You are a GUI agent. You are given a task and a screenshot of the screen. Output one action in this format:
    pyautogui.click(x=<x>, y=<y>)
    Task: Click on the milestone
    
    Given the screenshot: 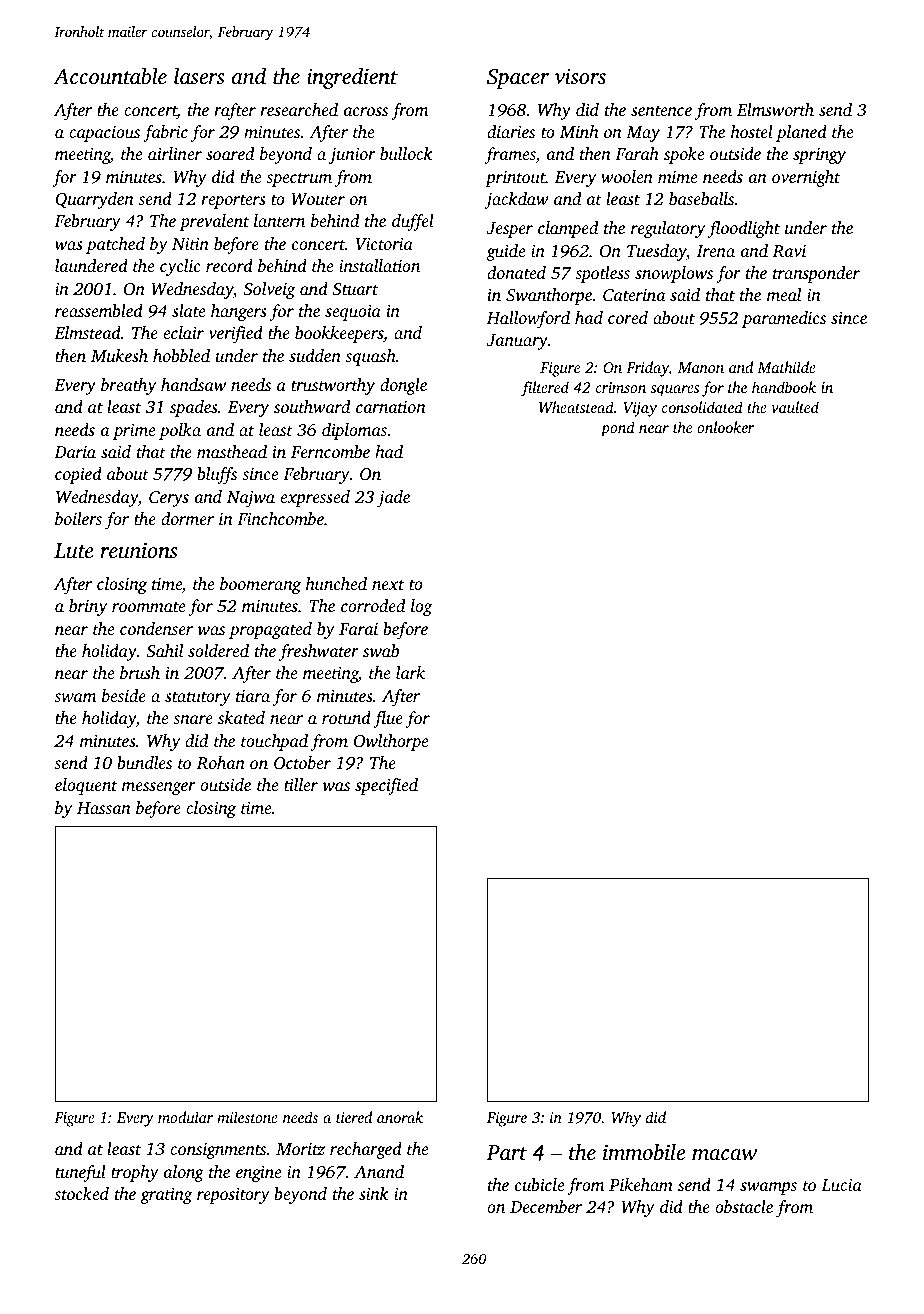 What is the action you would take?
    pyautogui.click(x=247, y=1117)
